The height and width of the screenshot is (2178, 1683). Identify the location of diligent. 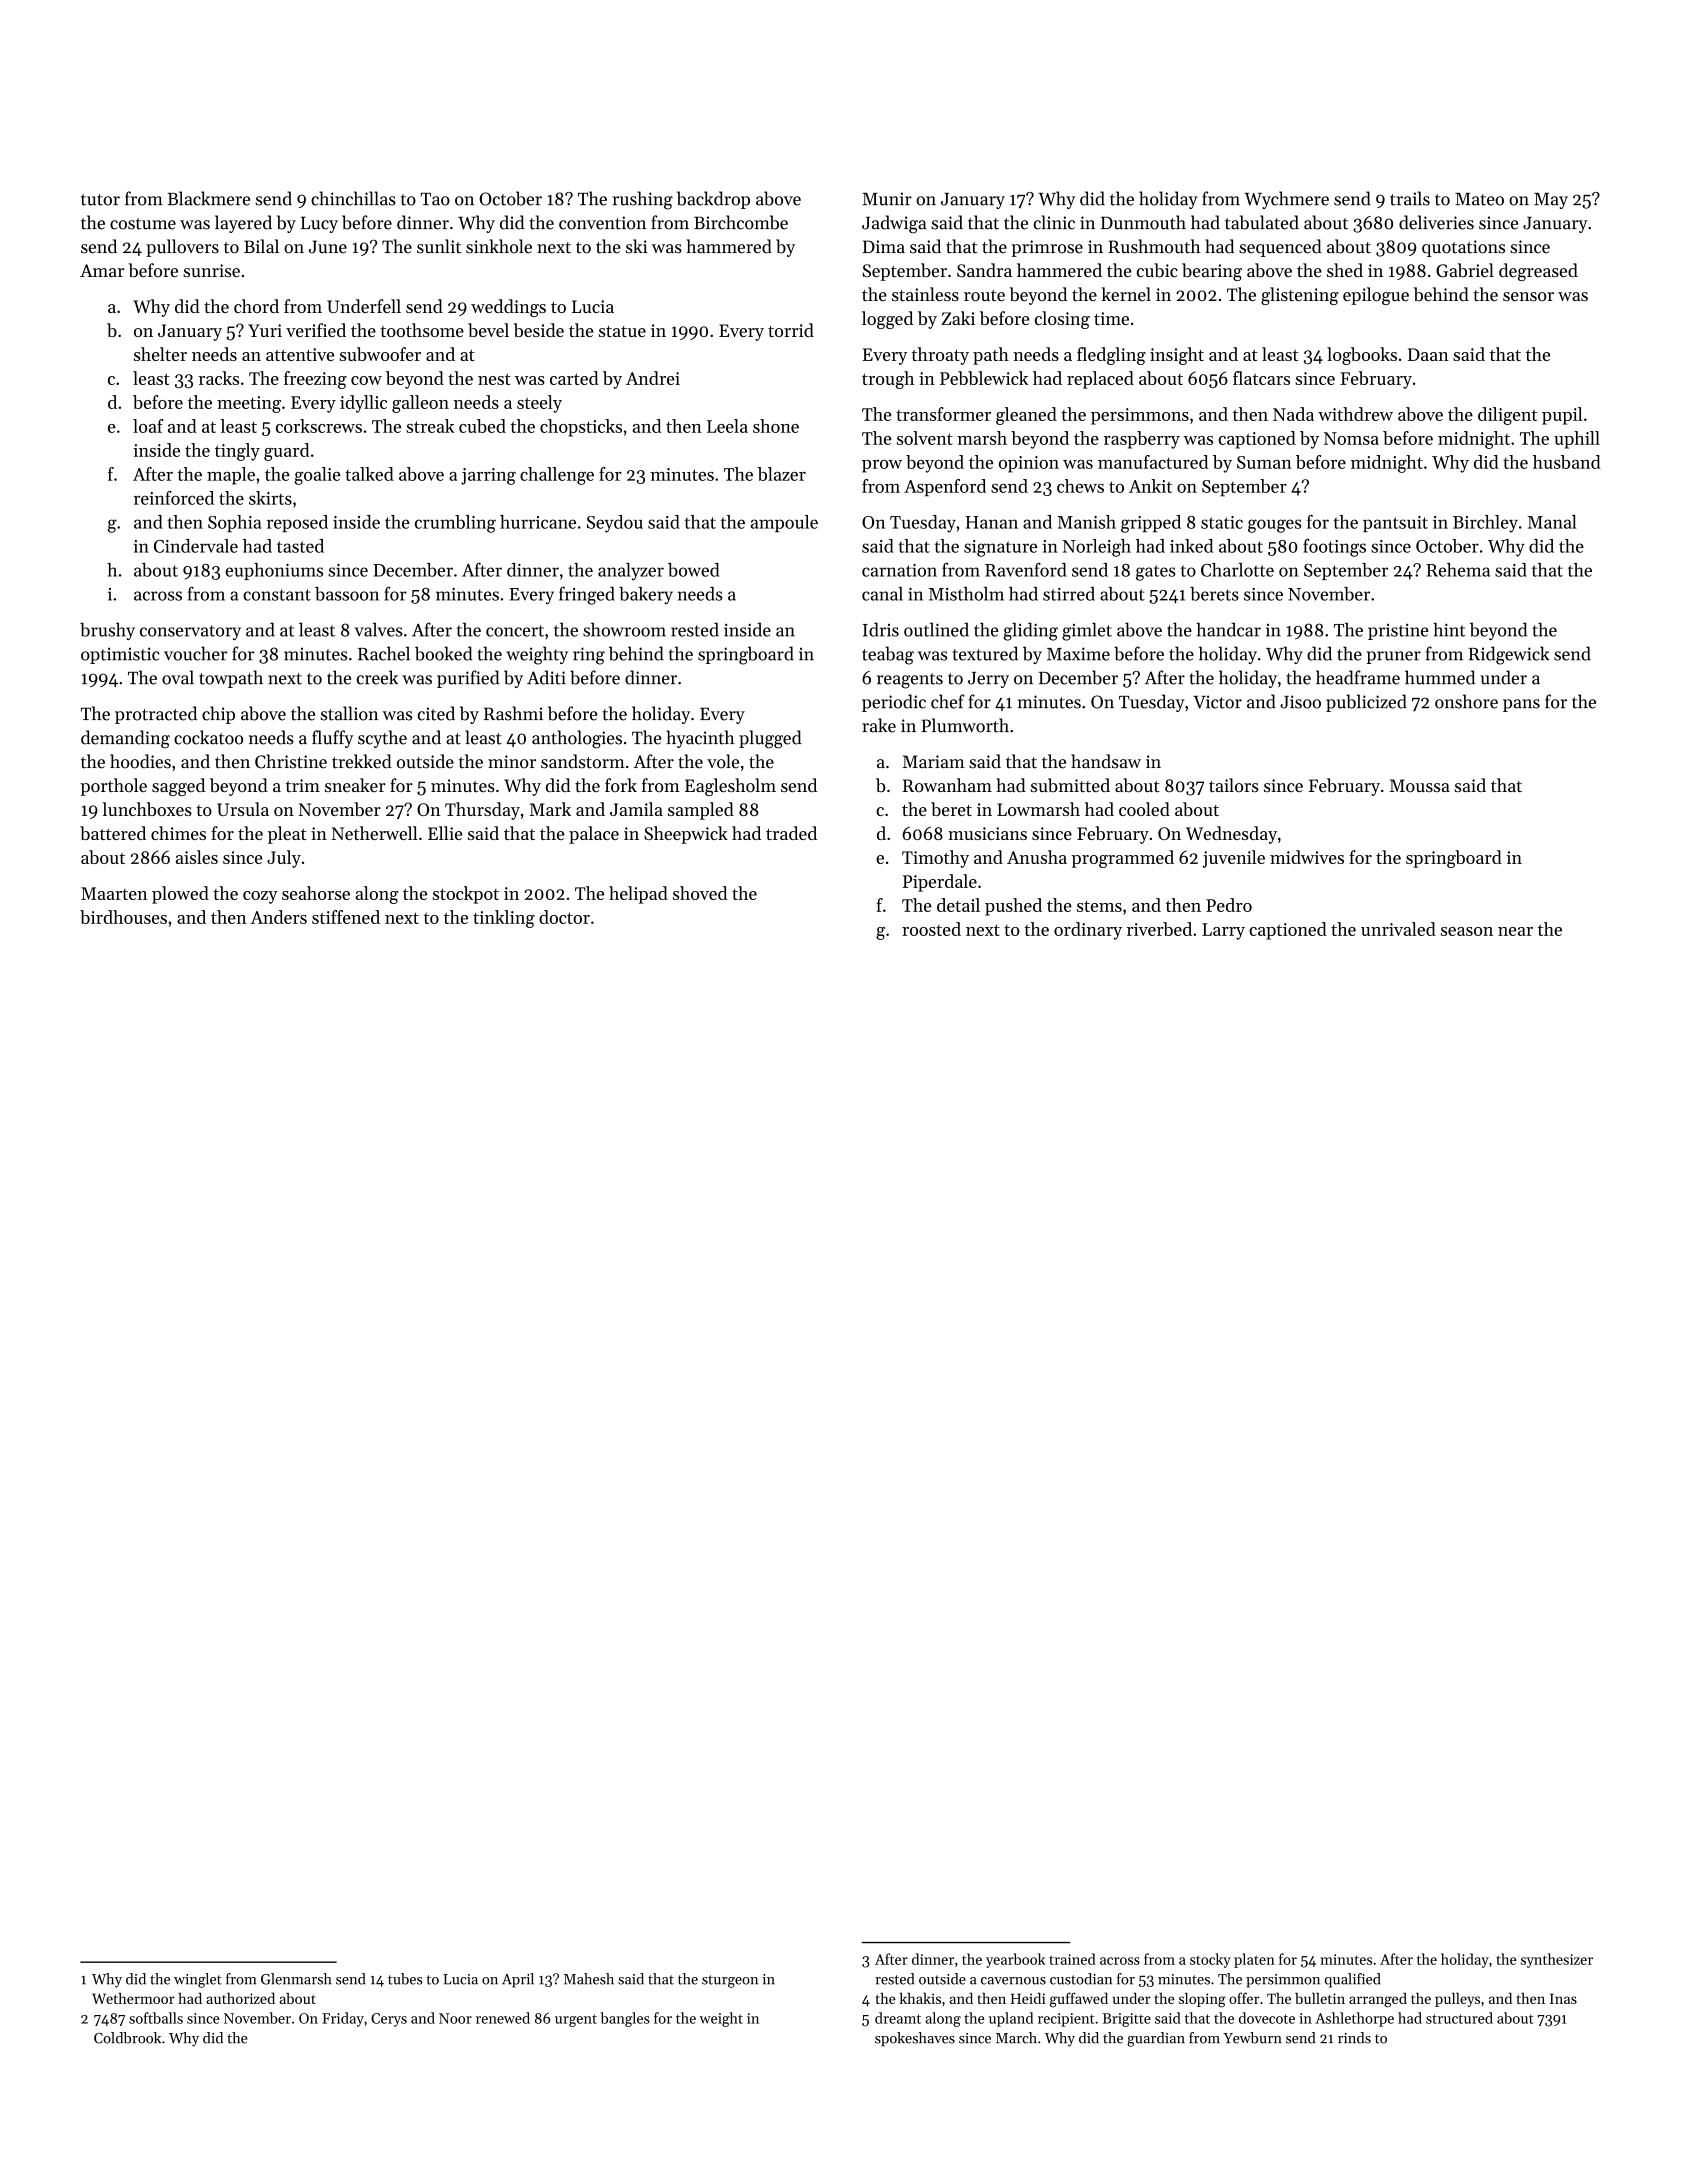
(1507, 416).
